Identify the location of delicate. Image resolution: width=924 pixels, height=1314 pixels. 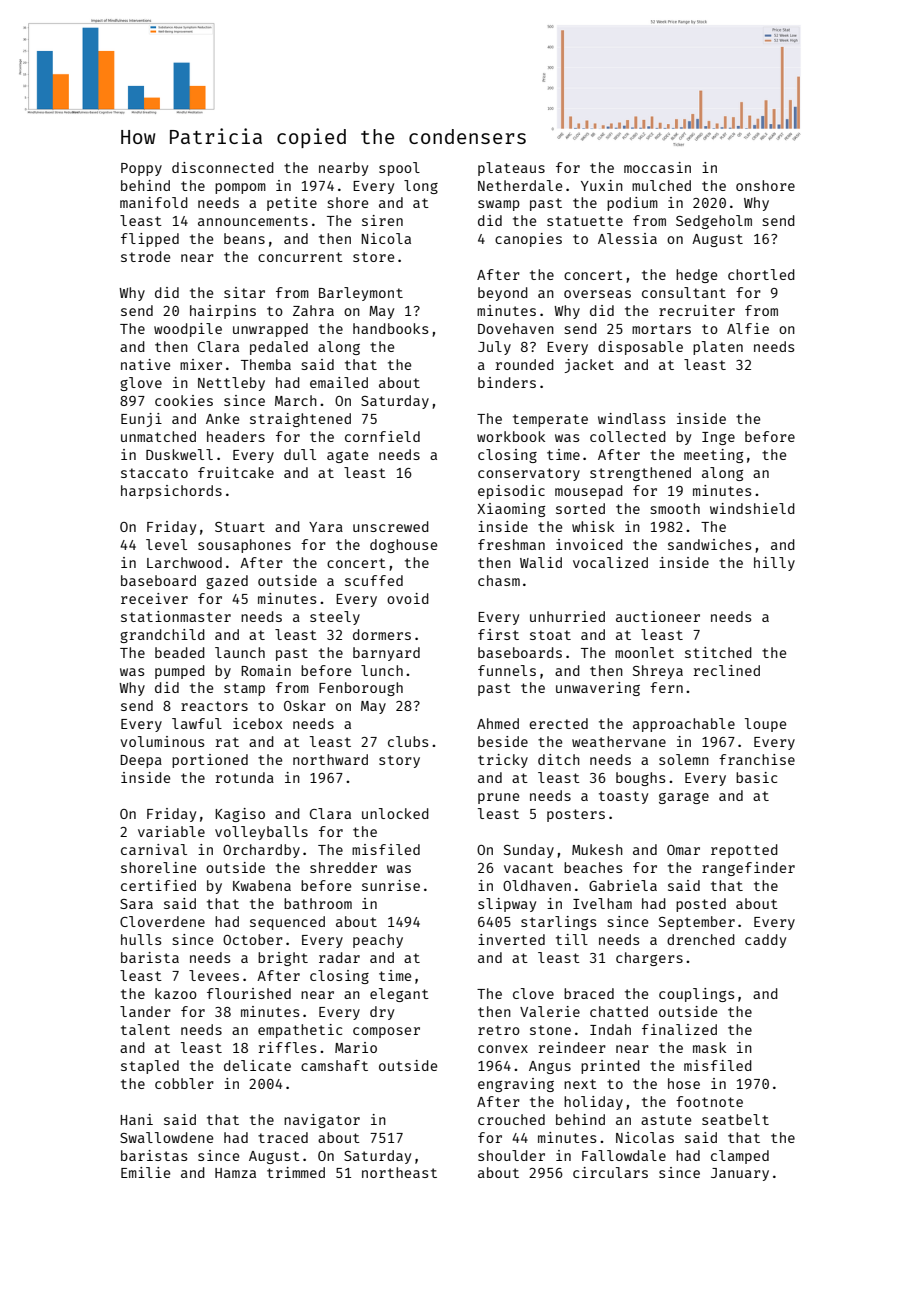
(257, 1065).
